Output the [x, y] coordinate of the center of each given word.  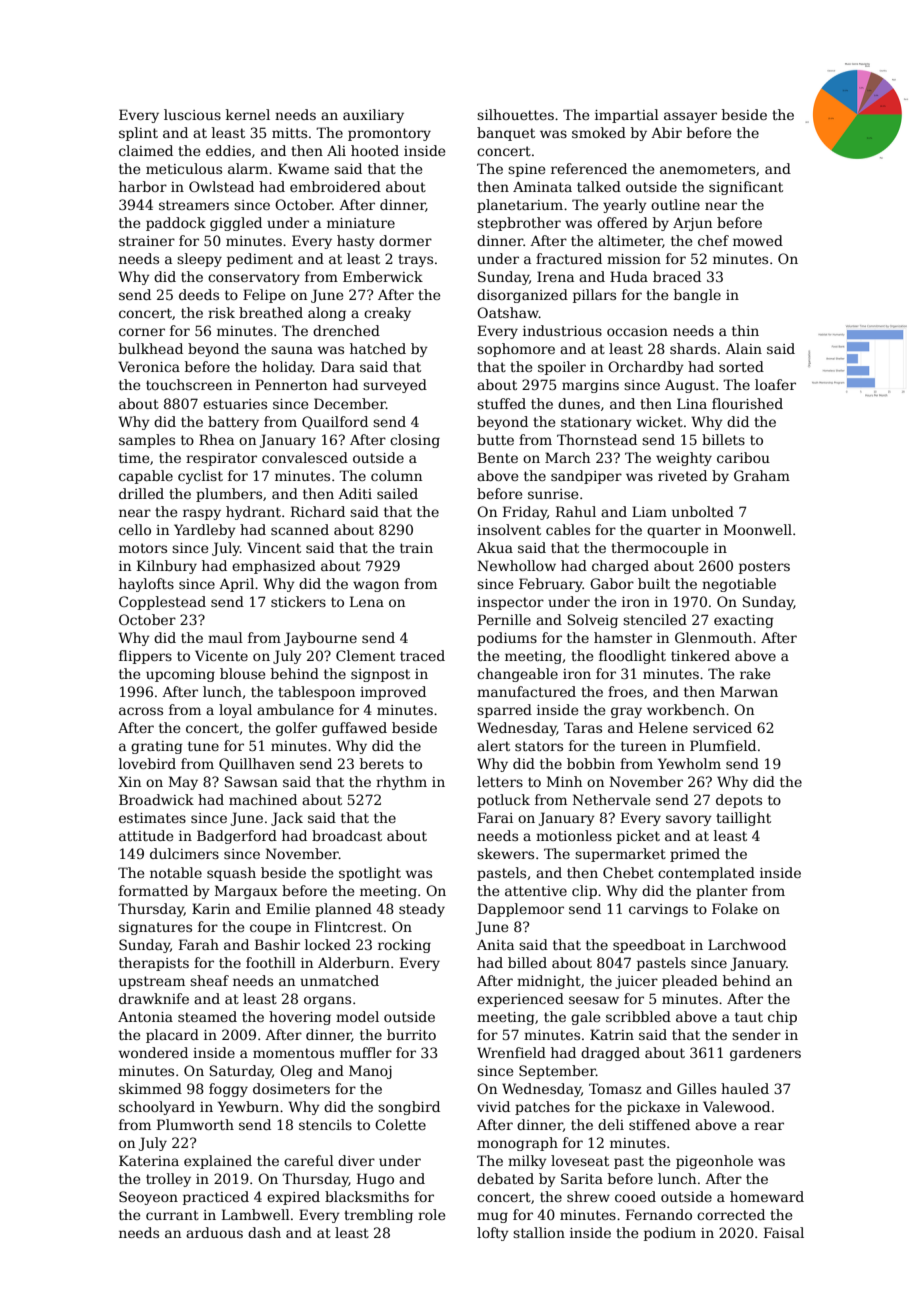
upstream [152, 982]
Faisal [784, 1232]
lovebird [147, 763]
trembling [378, 1216]
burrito [411, 1034]
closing [415, 441]
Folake [735, 908]
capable [146, 477]
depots [739, 801]
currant [172, 1215]
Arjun [692, 224]
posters [764, 567]
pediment [260, 260]
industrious [562, 330]
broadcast [347, 835]
